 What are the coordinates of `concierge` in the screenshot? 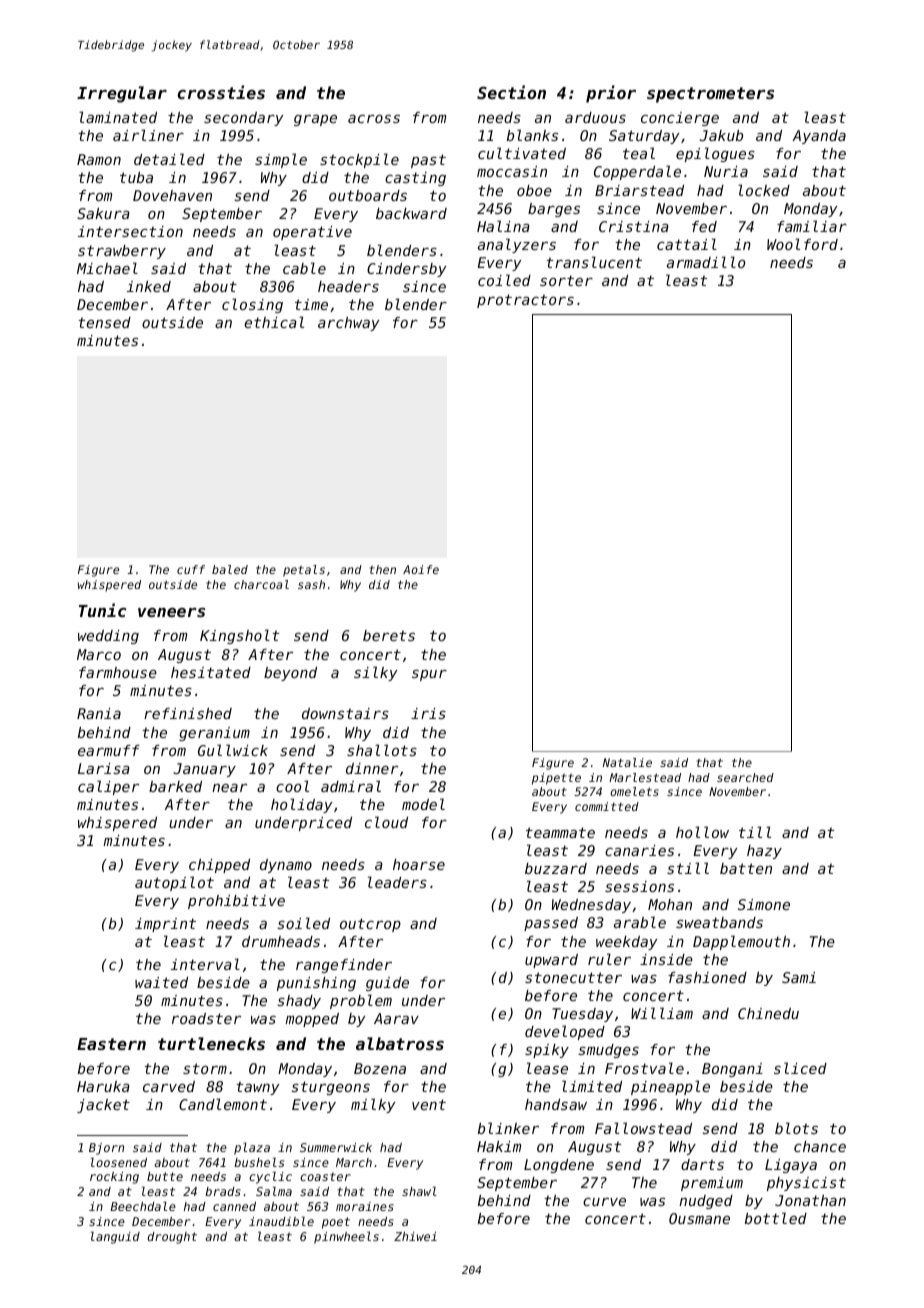 It's located at (680, 119).
